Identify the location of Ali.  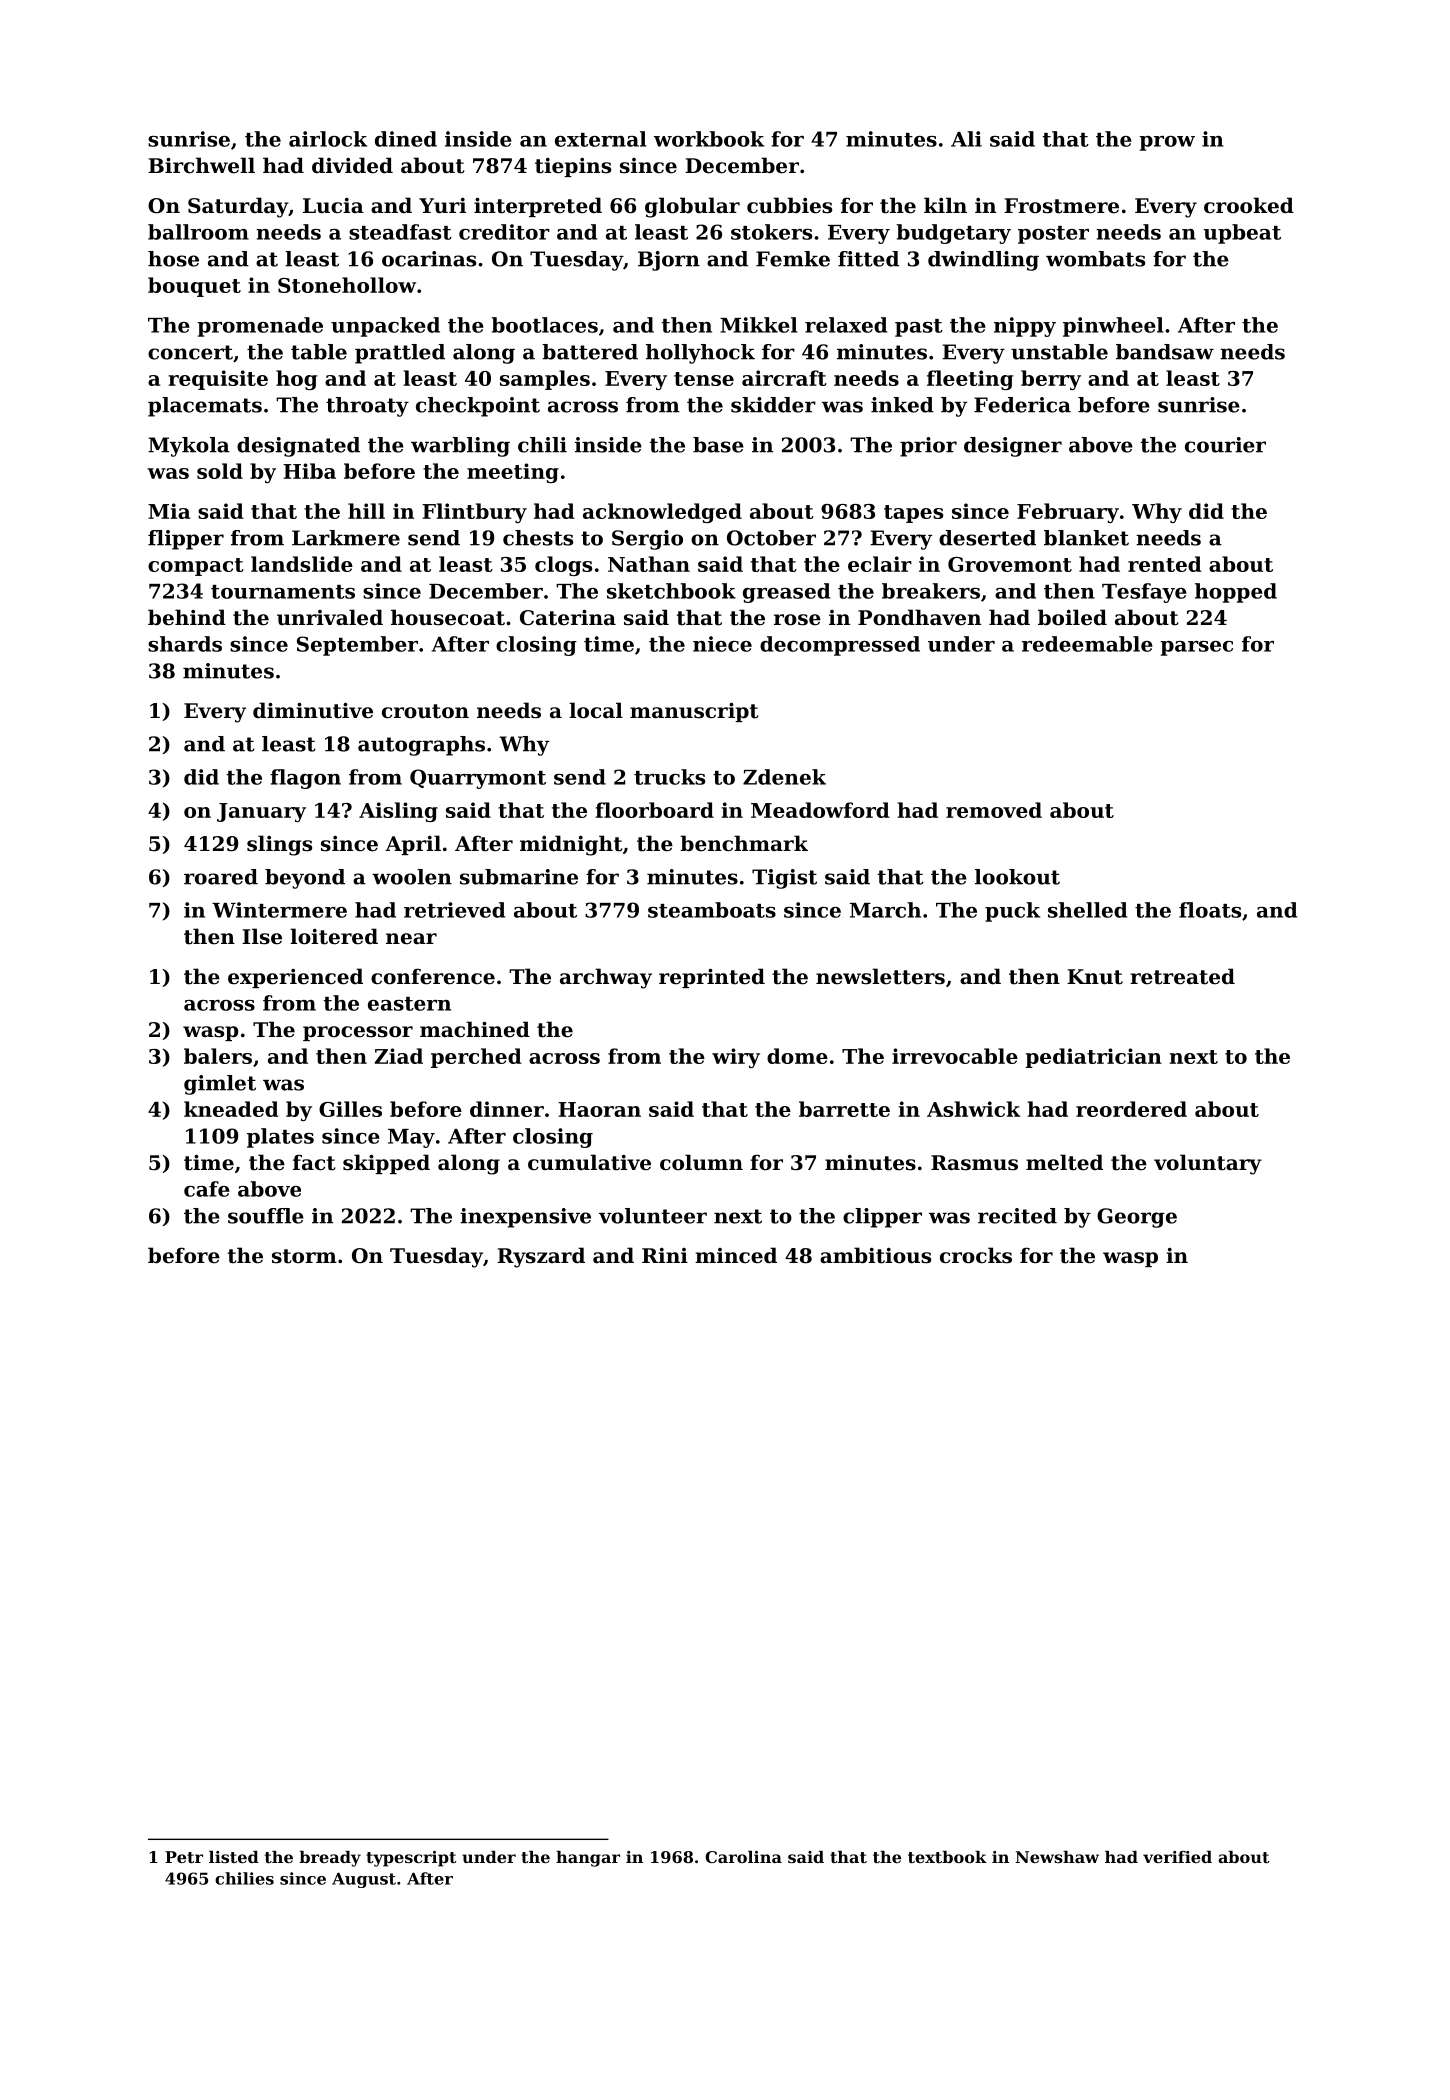
(966, 139).
